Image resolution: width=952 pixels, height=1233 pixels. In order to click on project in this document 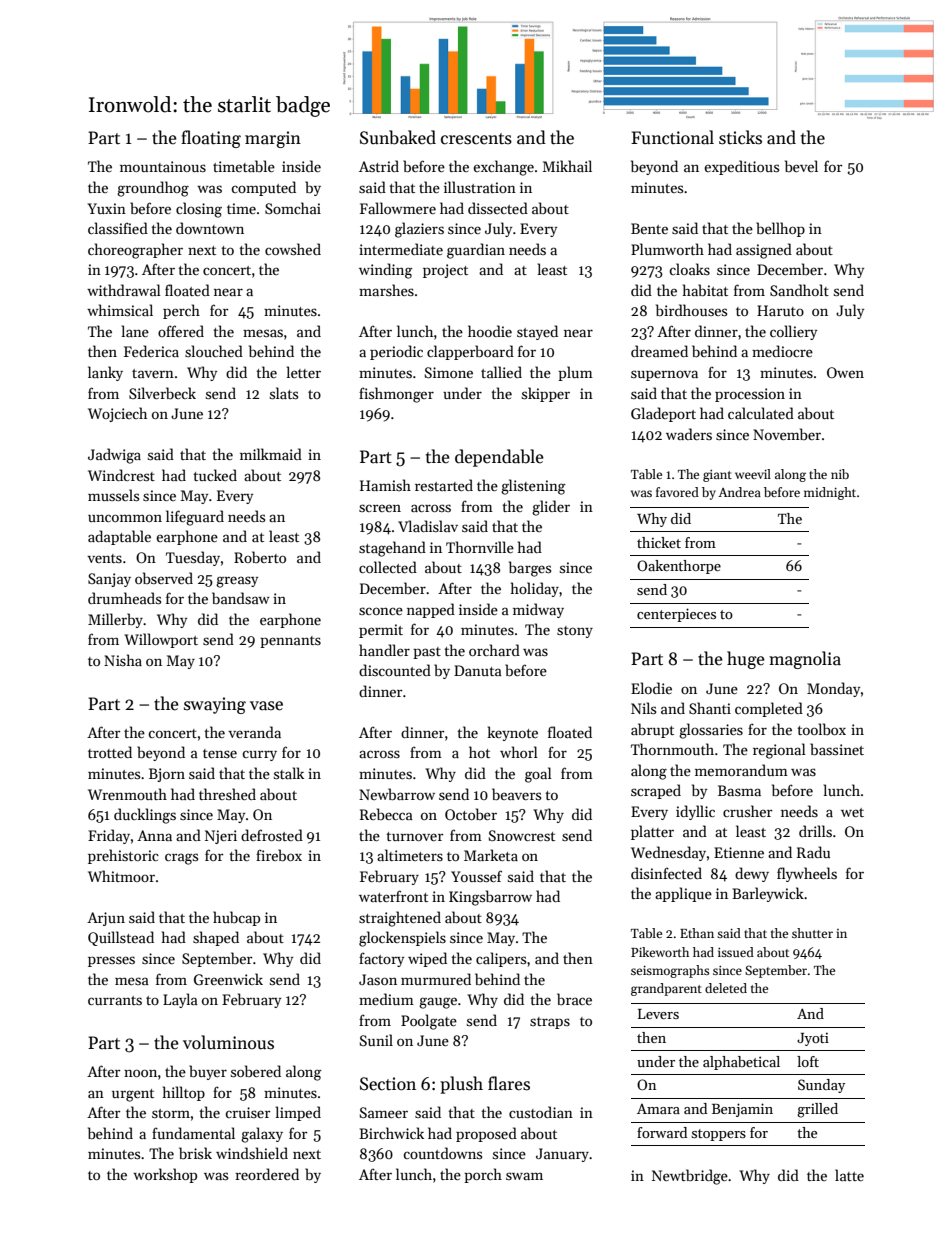, I will do `click(445, 271)`.
